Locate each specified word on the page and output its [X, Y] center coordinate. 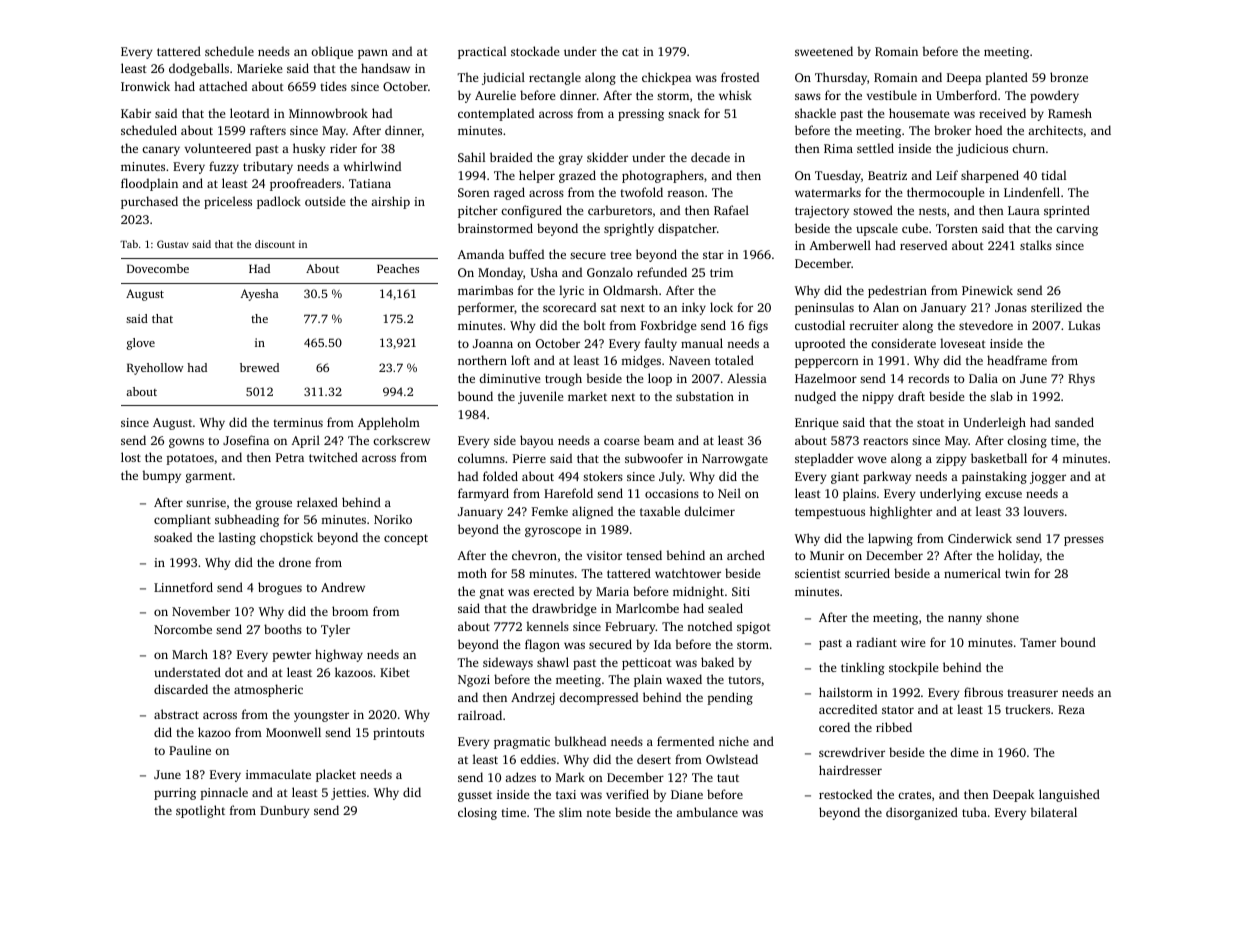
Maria [612, 591]
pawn [373, 54]
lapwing [890, 539]
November [201, 611]
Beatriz [887, 175]
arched [746, 555]
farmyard [483, 494]
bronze [1069, 77]
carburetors [620, 210]
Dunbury [284, 811]
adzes [520, 777]
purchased [149, 202]
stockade [535, 51]
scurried [867, 573]
